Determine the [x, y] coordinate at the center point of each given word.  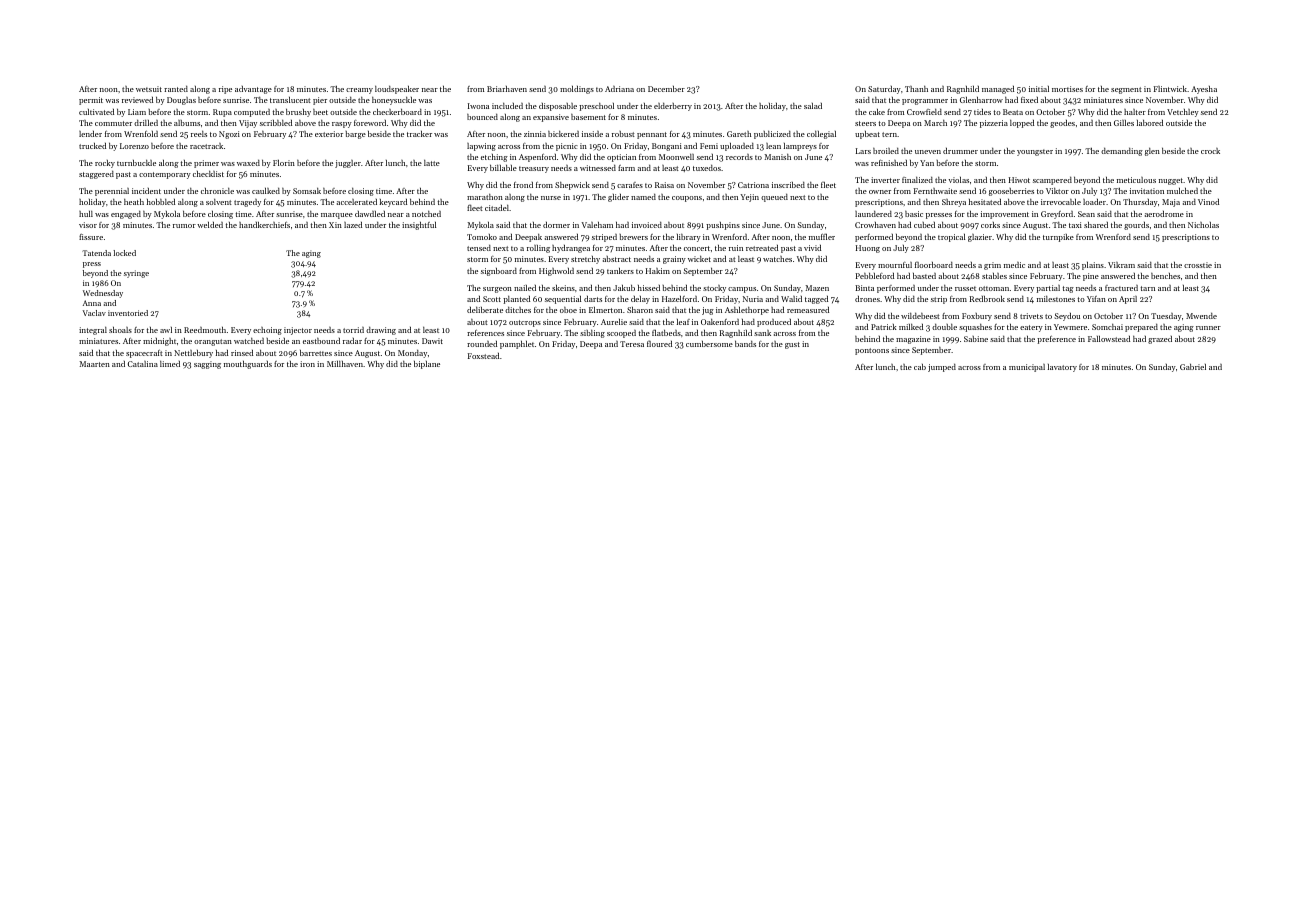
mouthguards [248, 365]
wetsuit [149, 89]
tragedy [247, 203]
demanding [1122, 152]
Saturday [884, 90]
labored [1150, 123]
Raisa [664, 185]
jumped [942, 368]
